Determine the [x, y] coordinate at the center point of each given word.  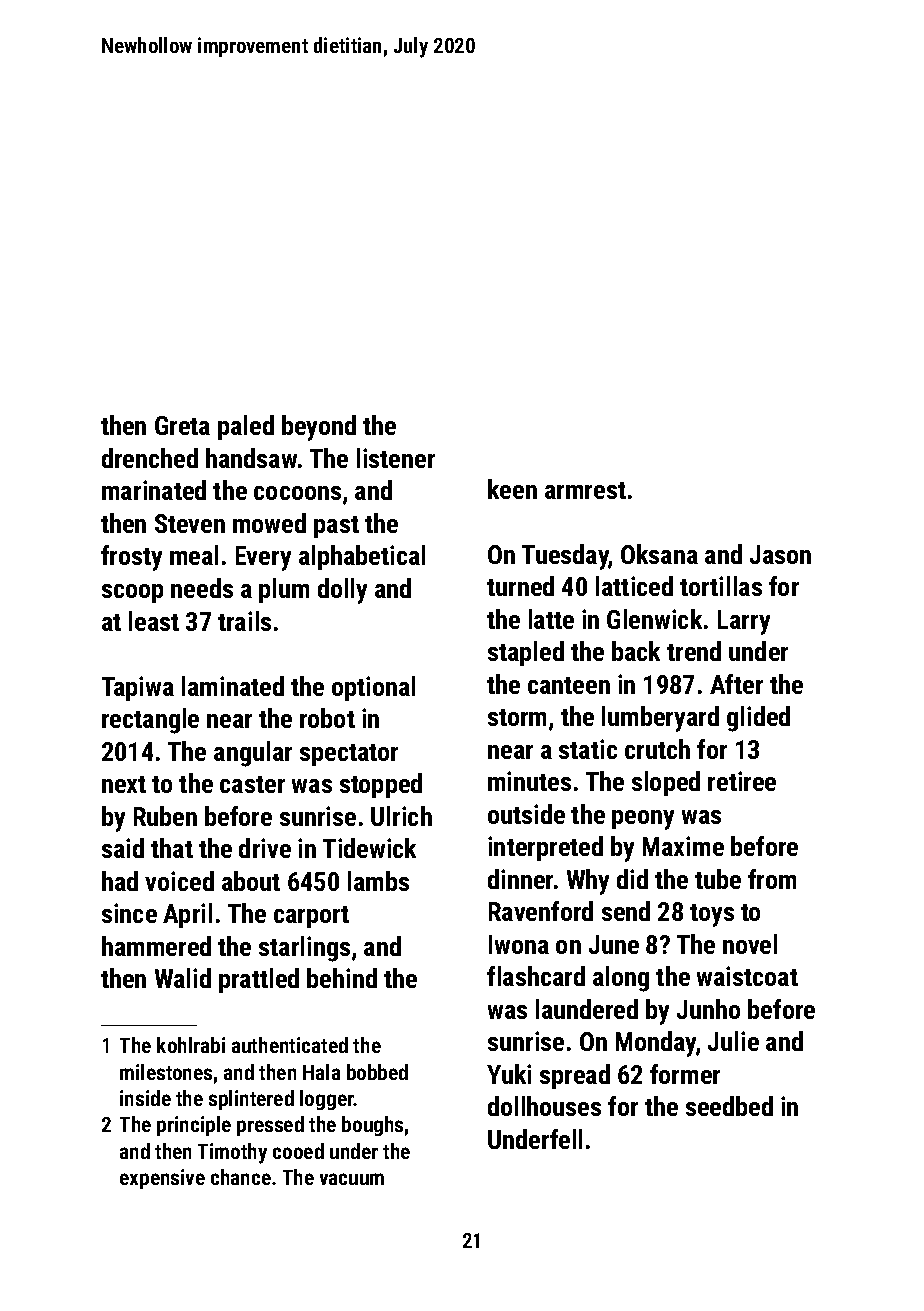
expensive [162, 1179]
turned [520, 586]
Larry [744, 622]
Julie [733, 1041]
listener [396, 458]
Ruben [165, 816]
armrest [585, 490]
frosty [131, 558]
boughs [372, 1126]
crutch [657, 749]
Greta [182, 425]
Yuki [509, 1074]
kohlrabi [191, 1045]
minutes [529, 781]
